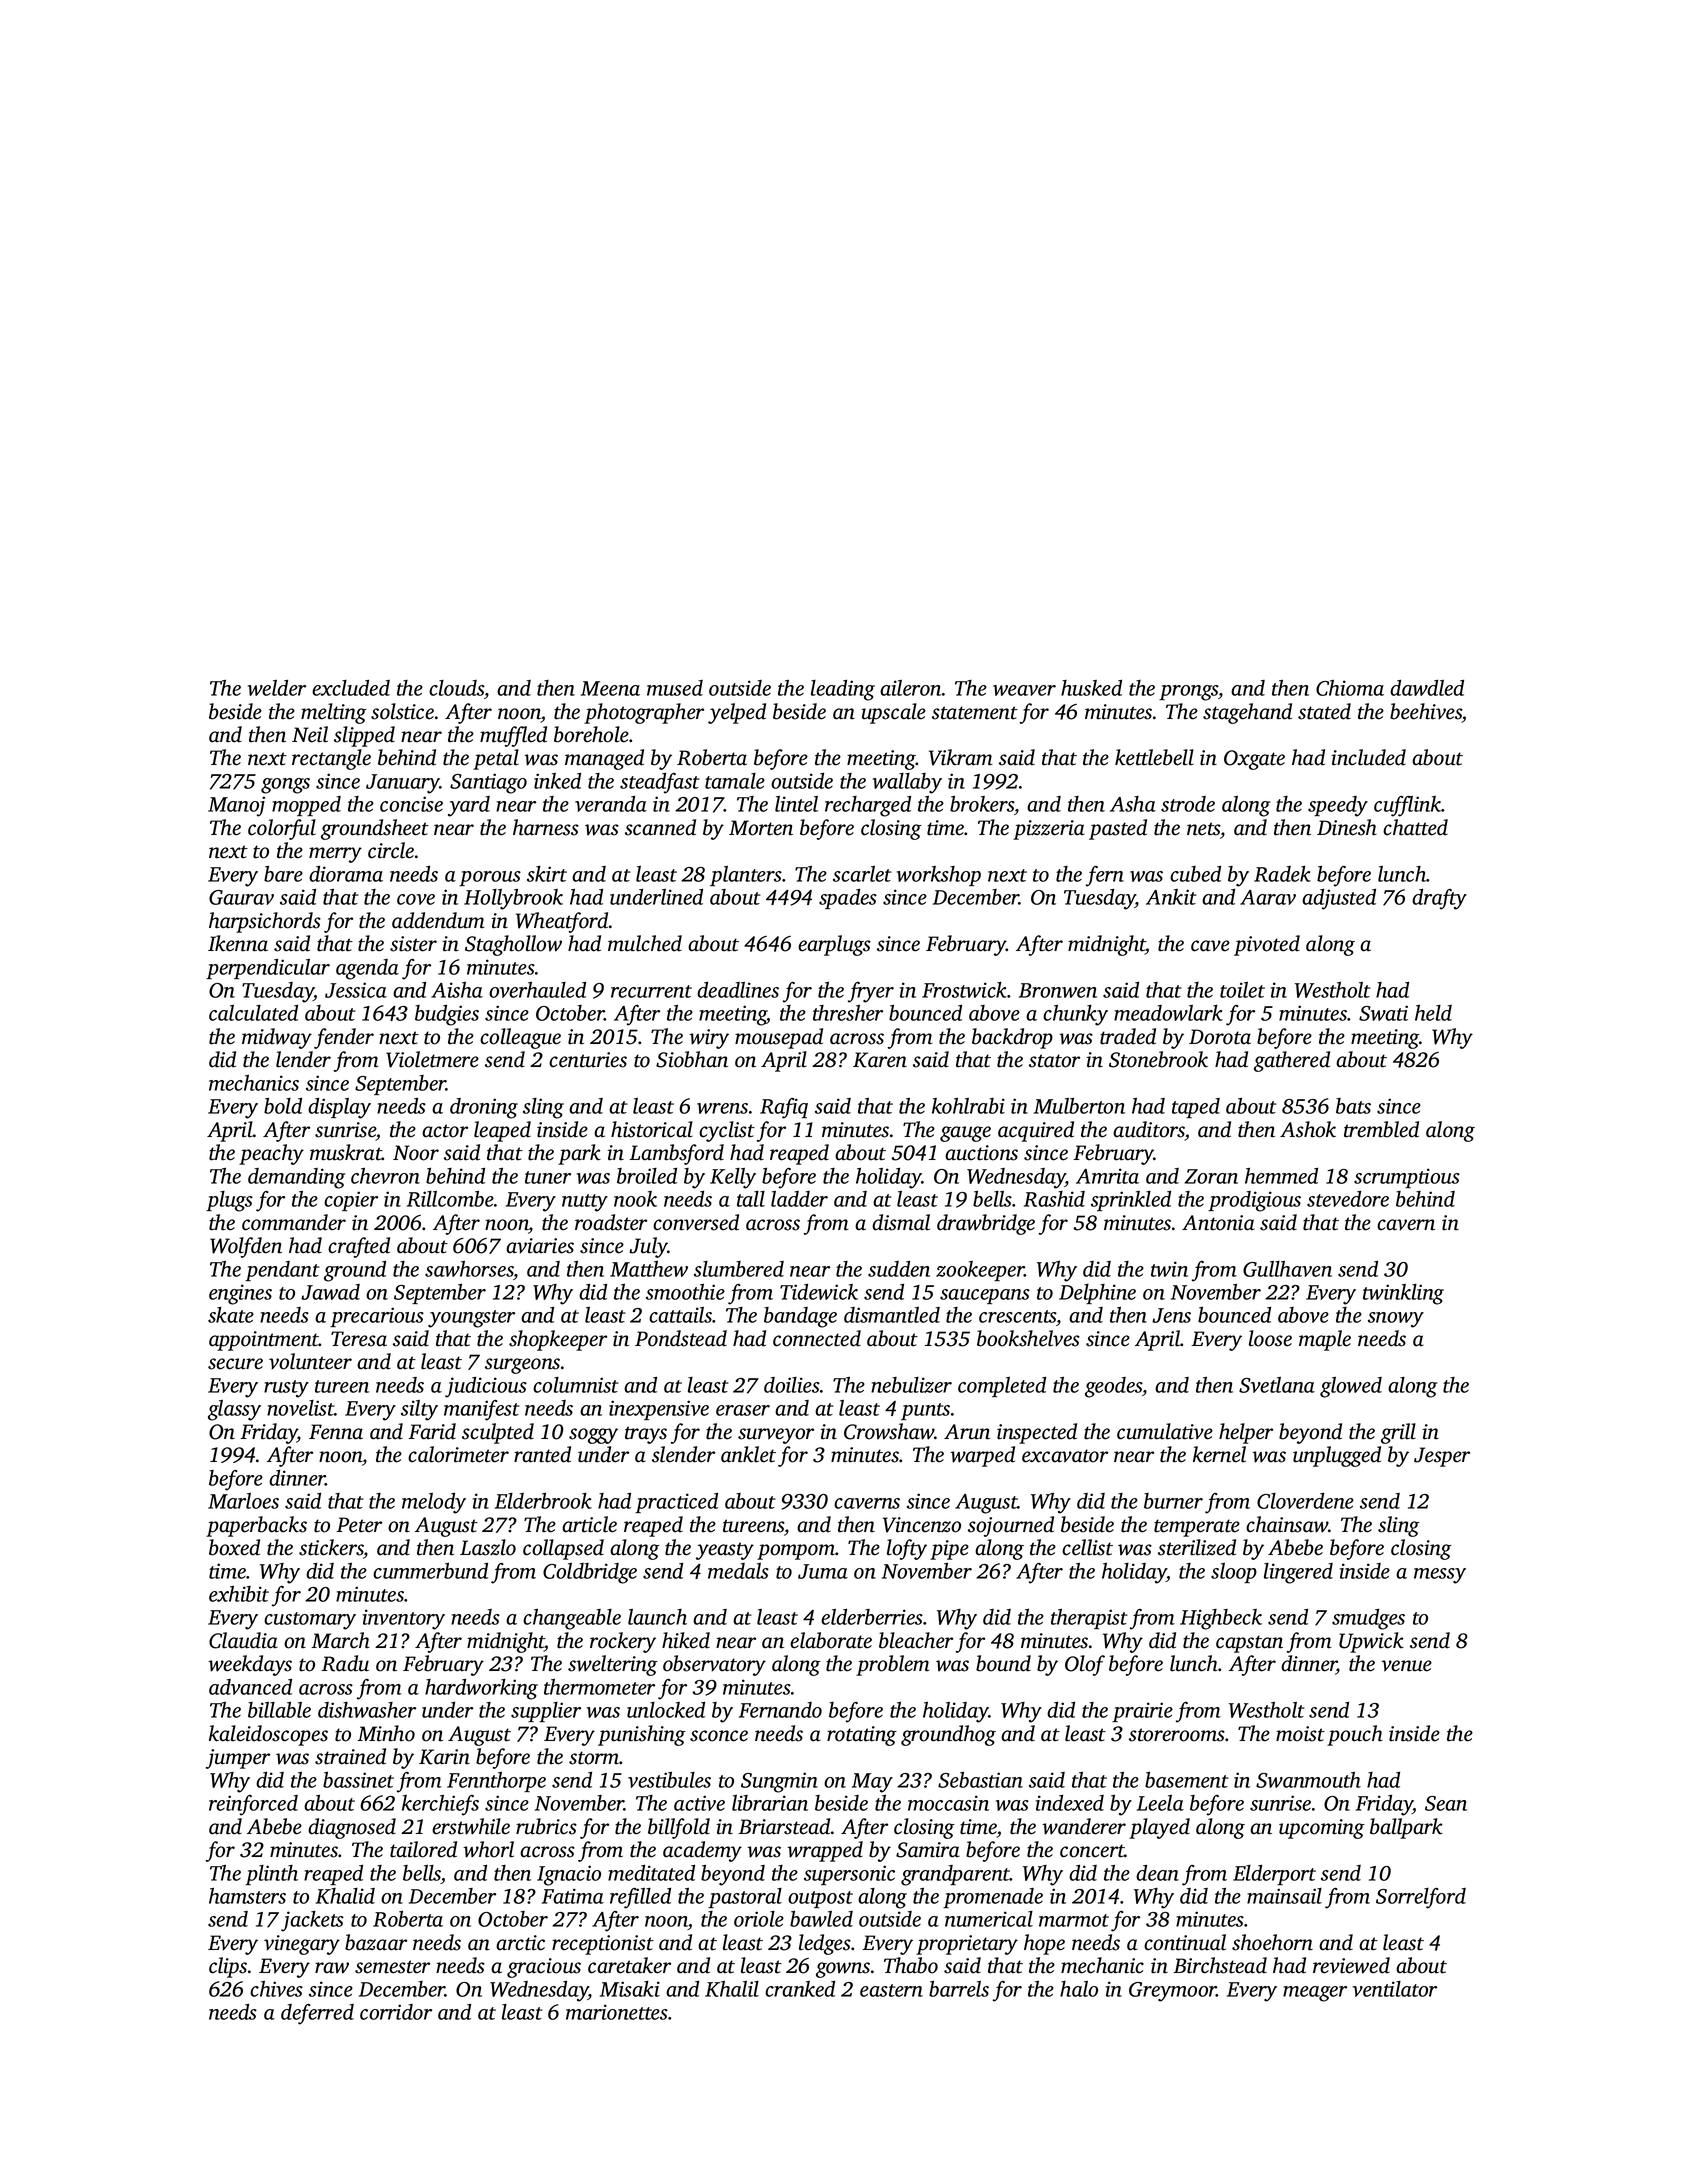  Describe the element at coordinates (1383, 1013) in the screenshot. I see `Swati` at that location.
